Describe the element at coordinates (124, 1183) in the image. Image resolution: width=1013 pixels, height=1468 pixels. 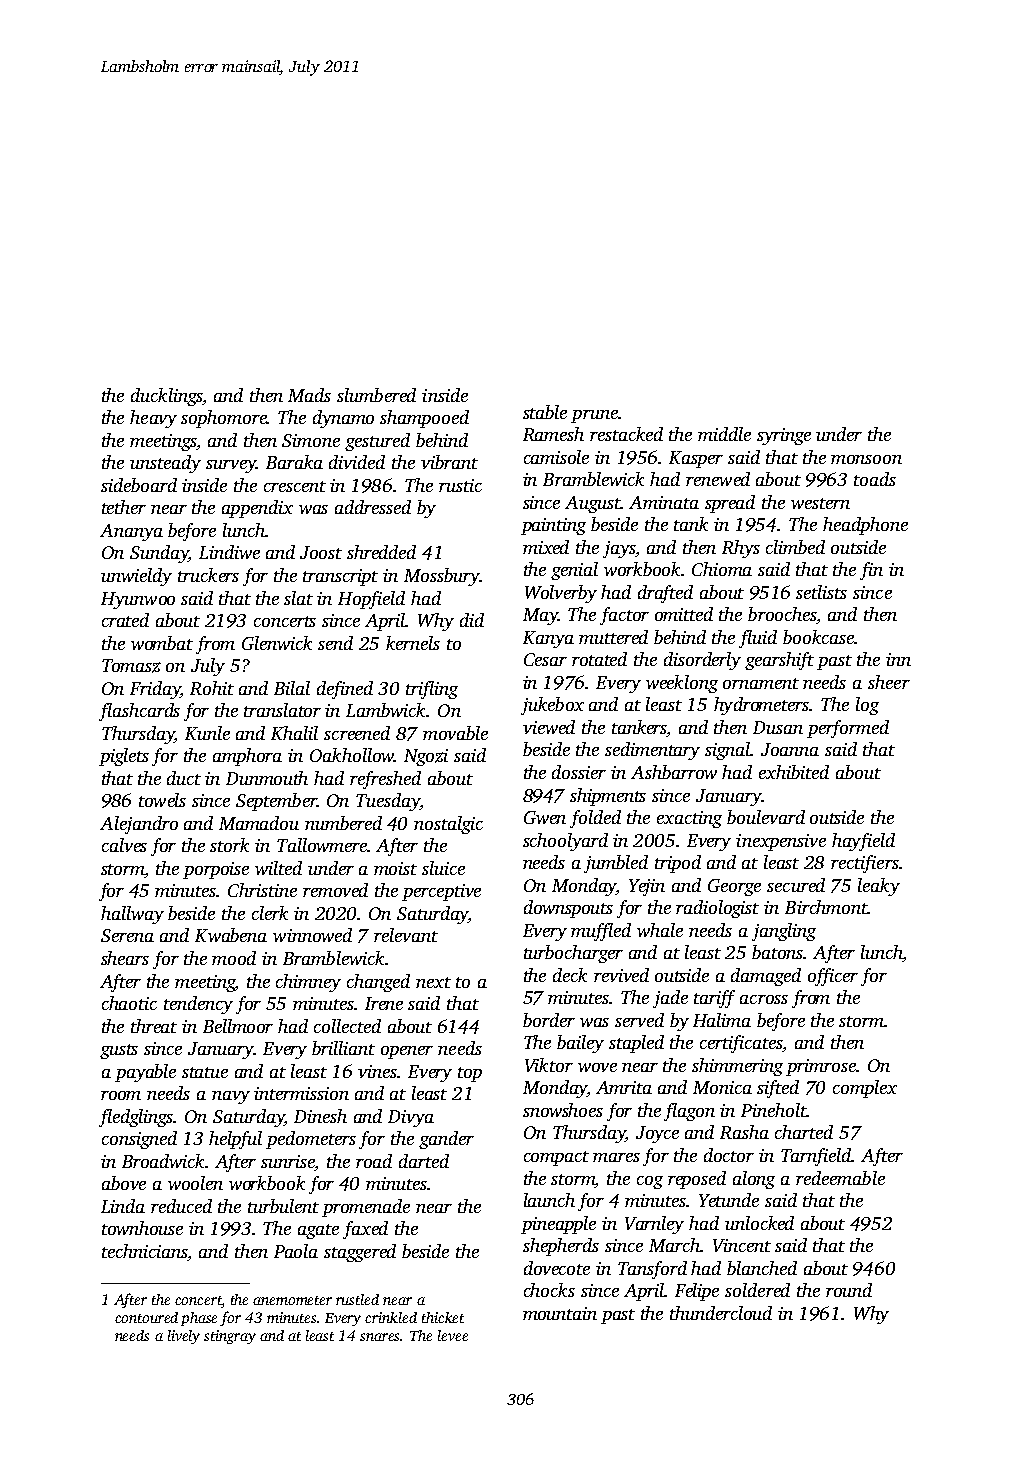
I see `above` at that location.
